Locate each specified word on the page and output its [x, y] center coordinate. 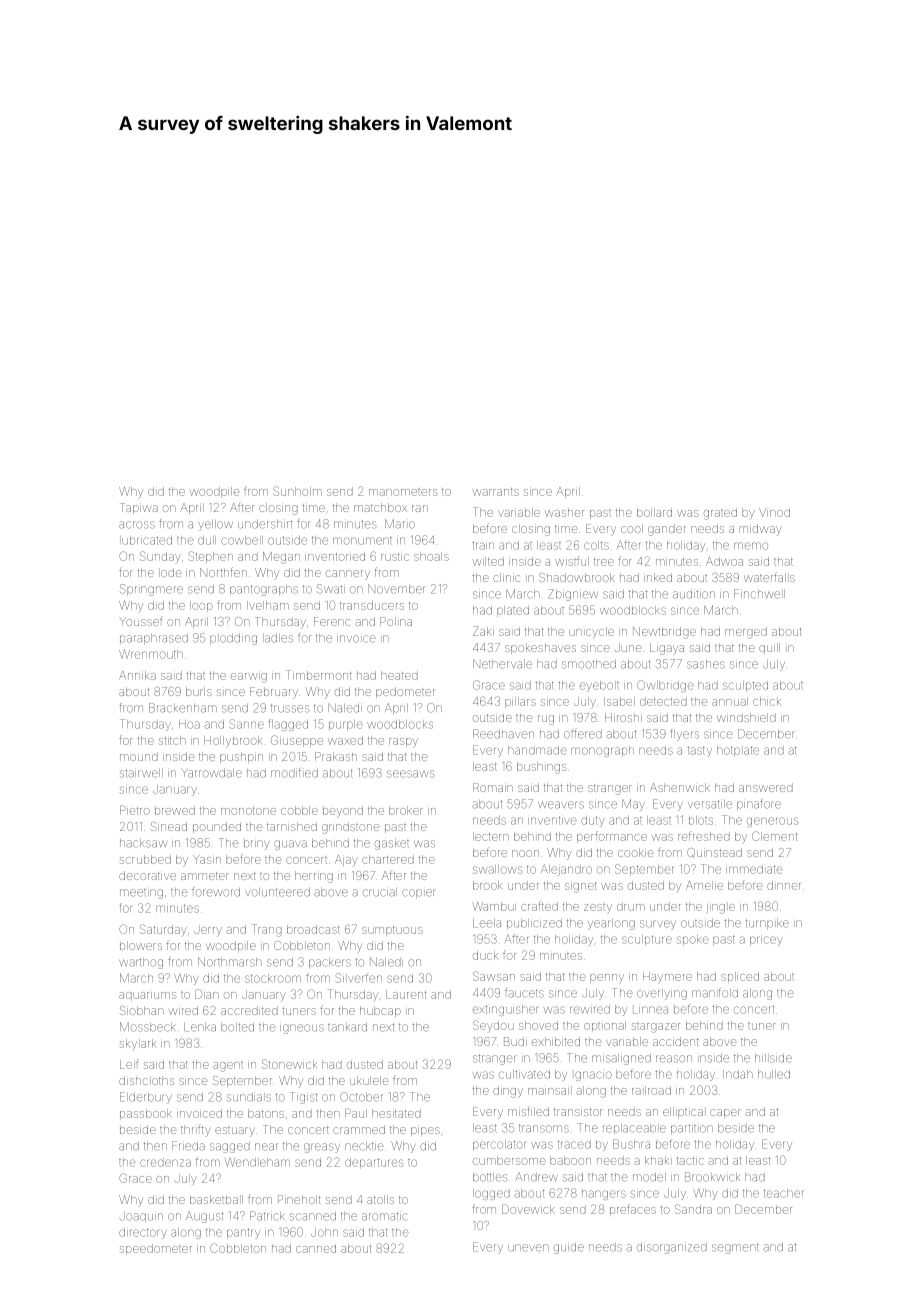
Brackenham [183, 708]
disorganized [672, 1248]
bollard [654, 512]
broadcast [313, 929]
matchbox [380, 507]
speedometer [156, 1249]
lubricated [147, 540]
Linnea [650, 1010]
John [324, 1232]
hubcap [380, 1011]
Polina [396, 621]
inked [658, 577]
